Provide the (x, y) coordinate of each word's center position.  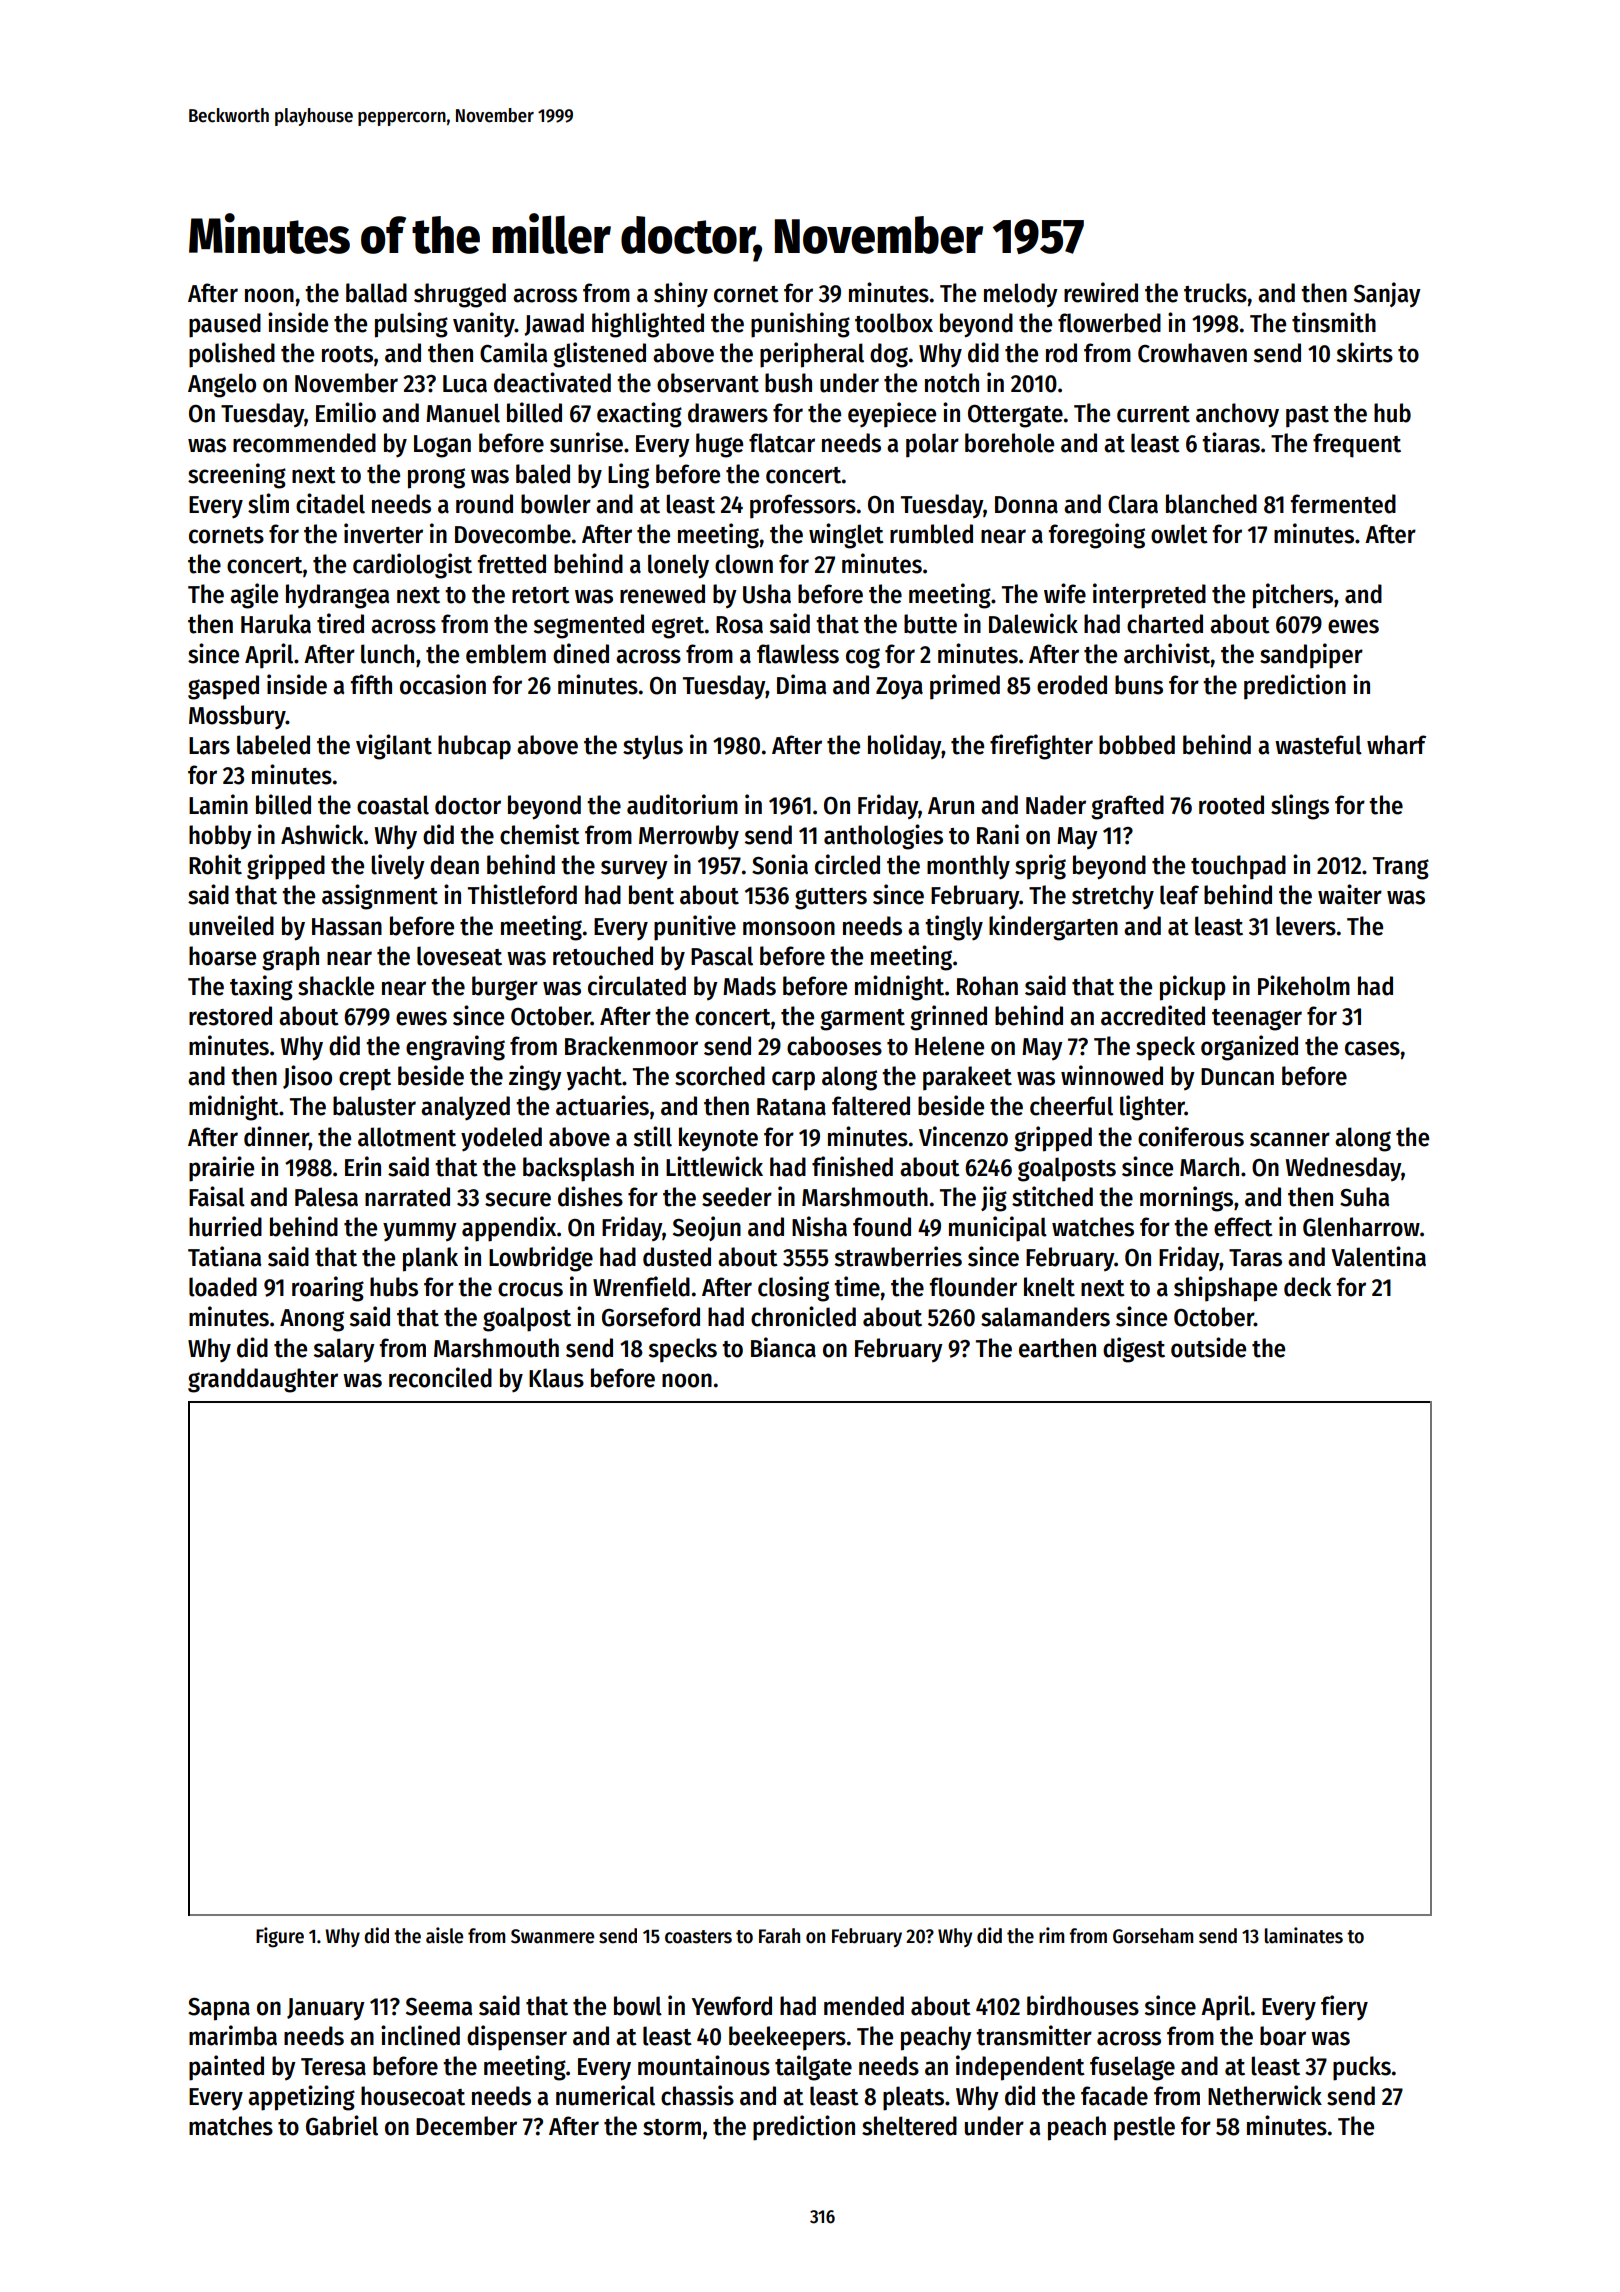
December (466, 2126)
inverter (383, 533)
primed (965, 687)
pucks (1362, 2068)
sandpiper (1311, 656)
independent (1020, 2068)
